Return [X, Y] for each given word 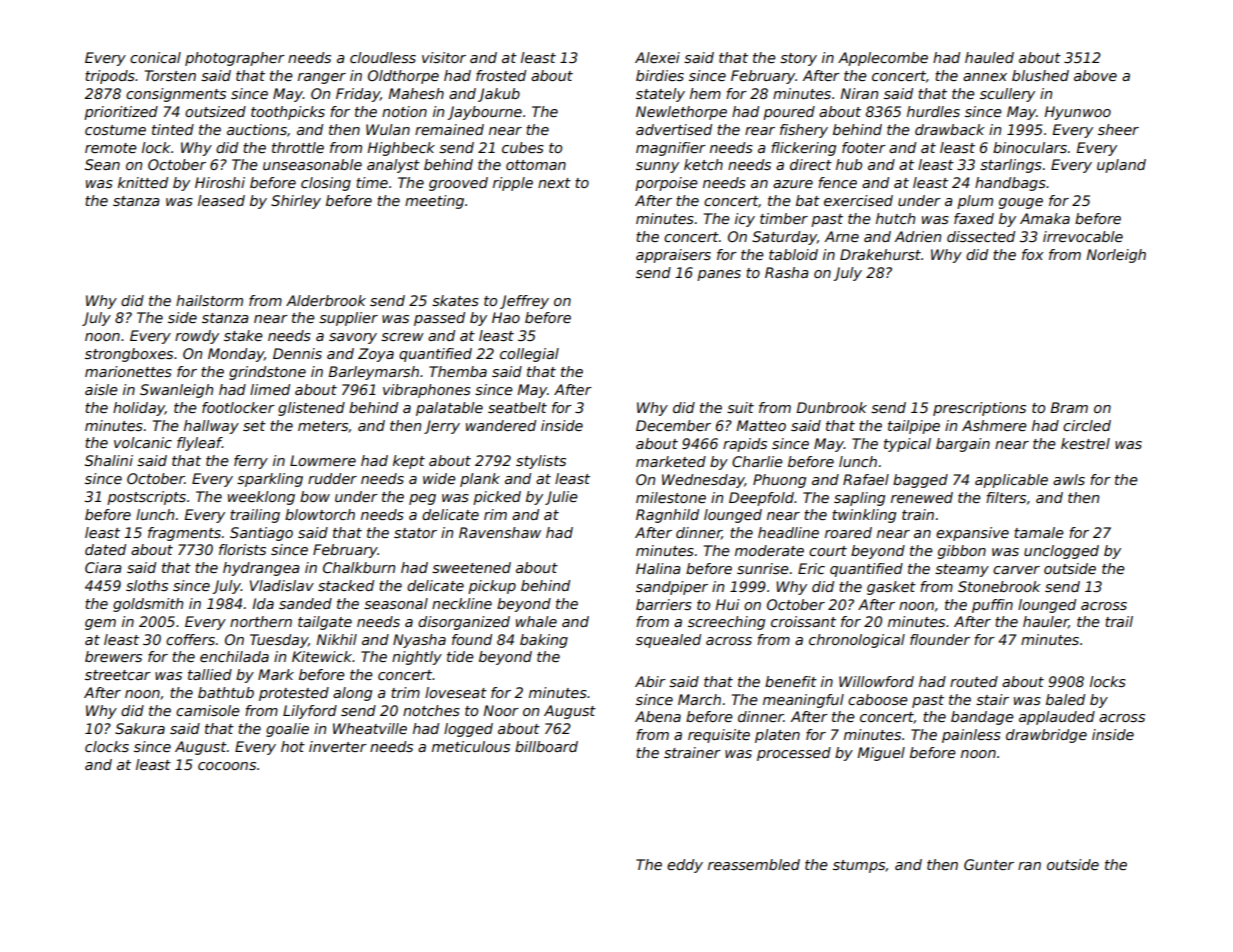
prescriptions [979, 409]
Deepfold [761, 499]
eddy [685, 866]
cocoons [227, 766]
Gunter [989, 864]
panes [719, 275]
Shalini [109, 460]
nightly [417, 658]
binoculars [1030, 147]
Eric [811, 568]
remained [449, 129]
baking [544, 641]
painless [971, 736]
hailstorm [209, 300]
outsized [215, 111]
